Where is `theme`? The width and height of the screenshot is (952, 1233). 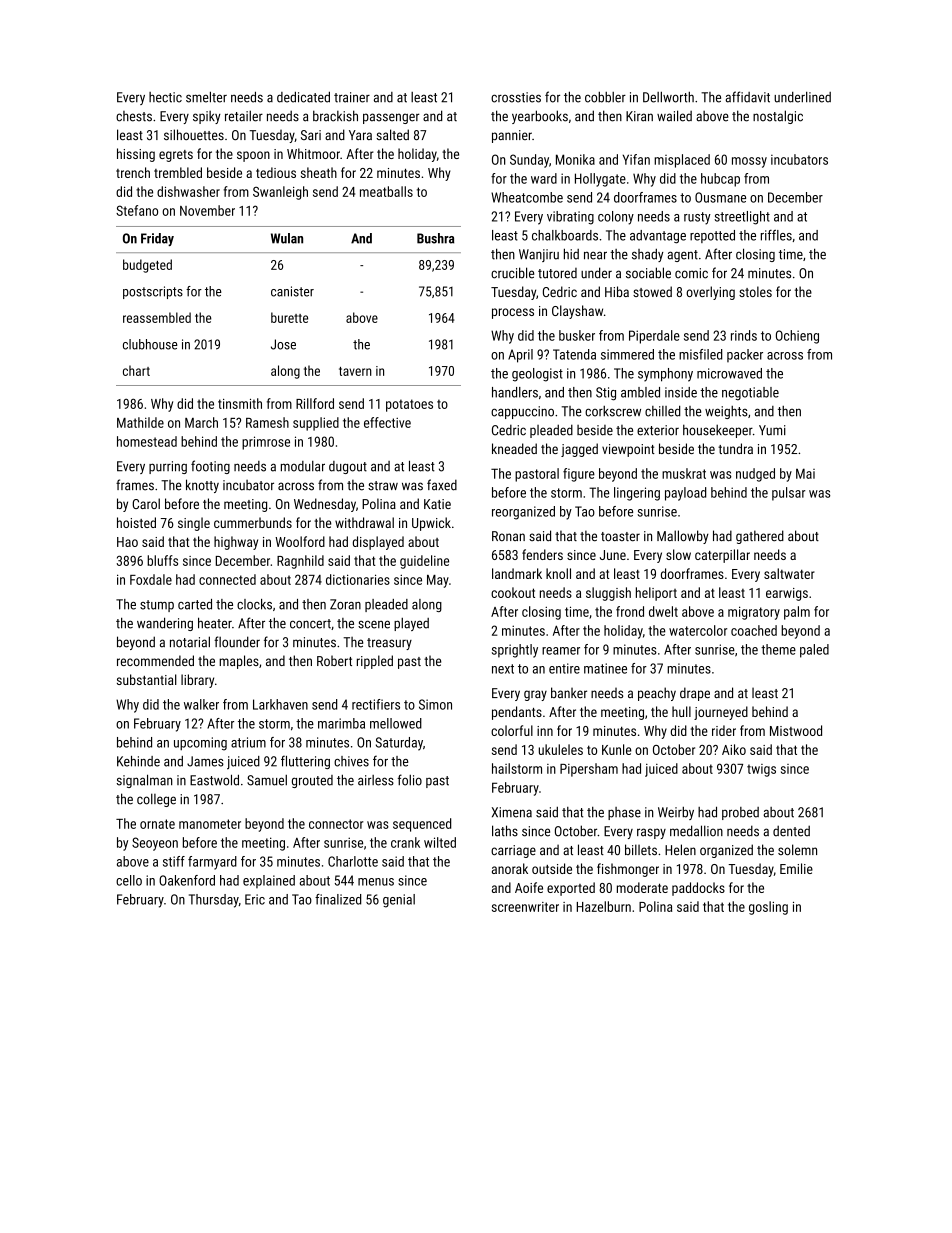
theme is located at coordinates (778, 649).
